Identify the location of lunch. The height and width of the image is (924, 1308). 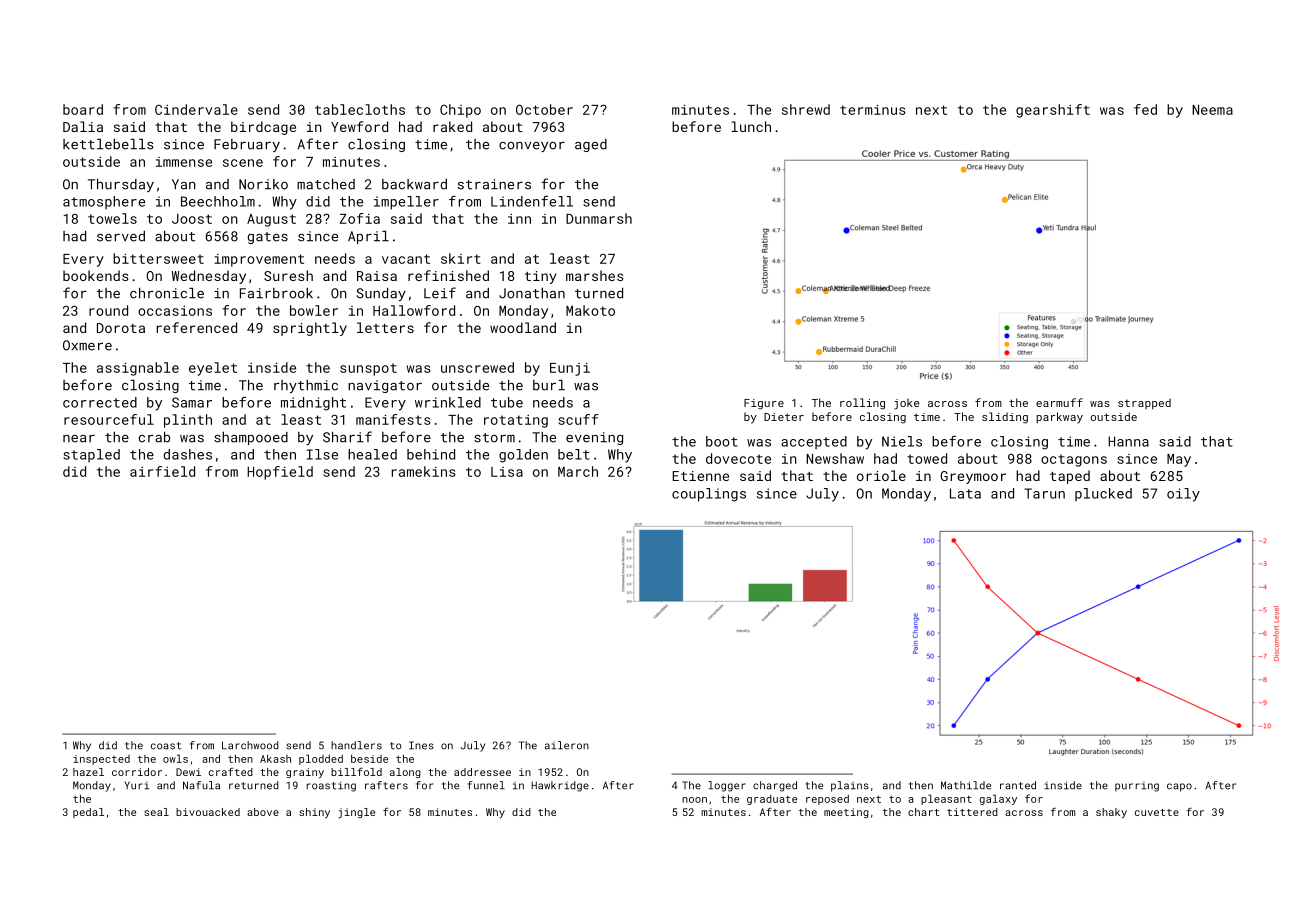
(751, 126).
